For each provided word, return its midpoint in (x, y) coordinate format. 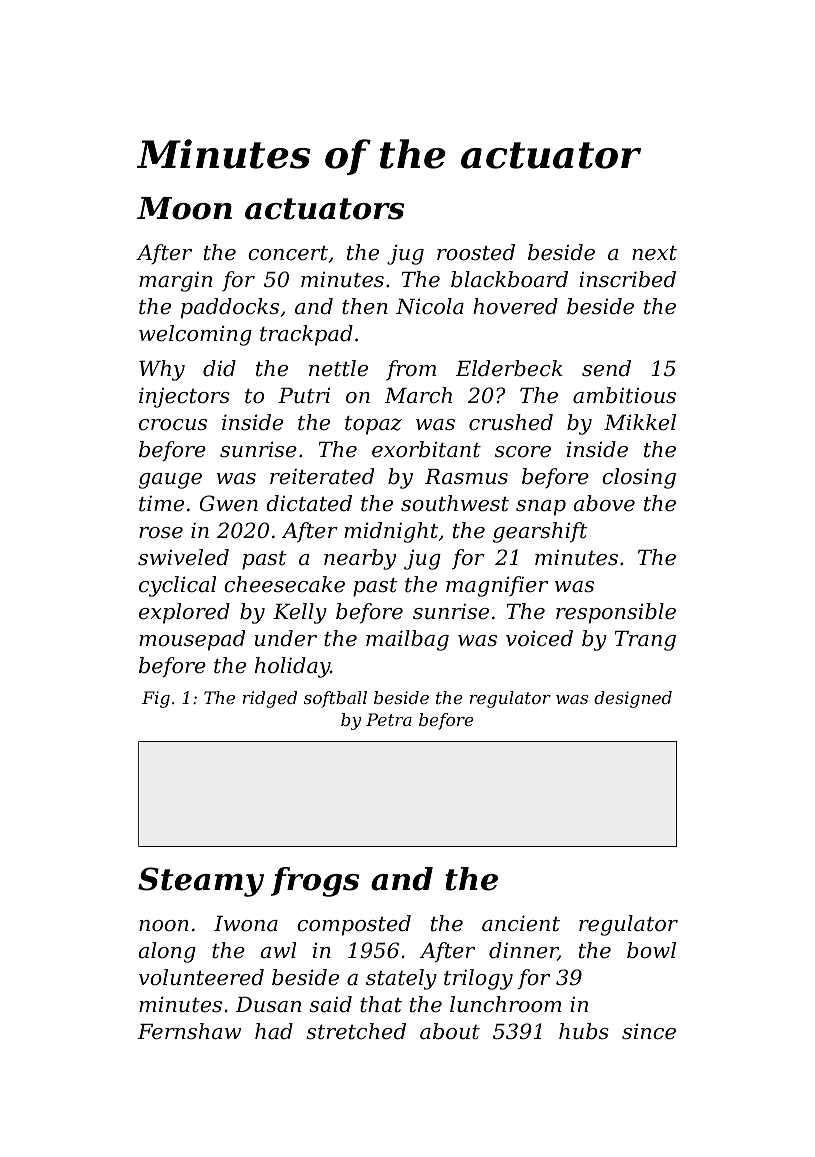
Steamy (201, 882)
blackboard (509, 279)
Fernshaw (189, 1031)
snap (541, 508)
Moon (184, 208)
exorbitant (426, 449)
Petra (389, 719)
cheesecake (284, 584)
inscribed (627, 279)
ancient (521, 923)
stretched (356, 1031)
